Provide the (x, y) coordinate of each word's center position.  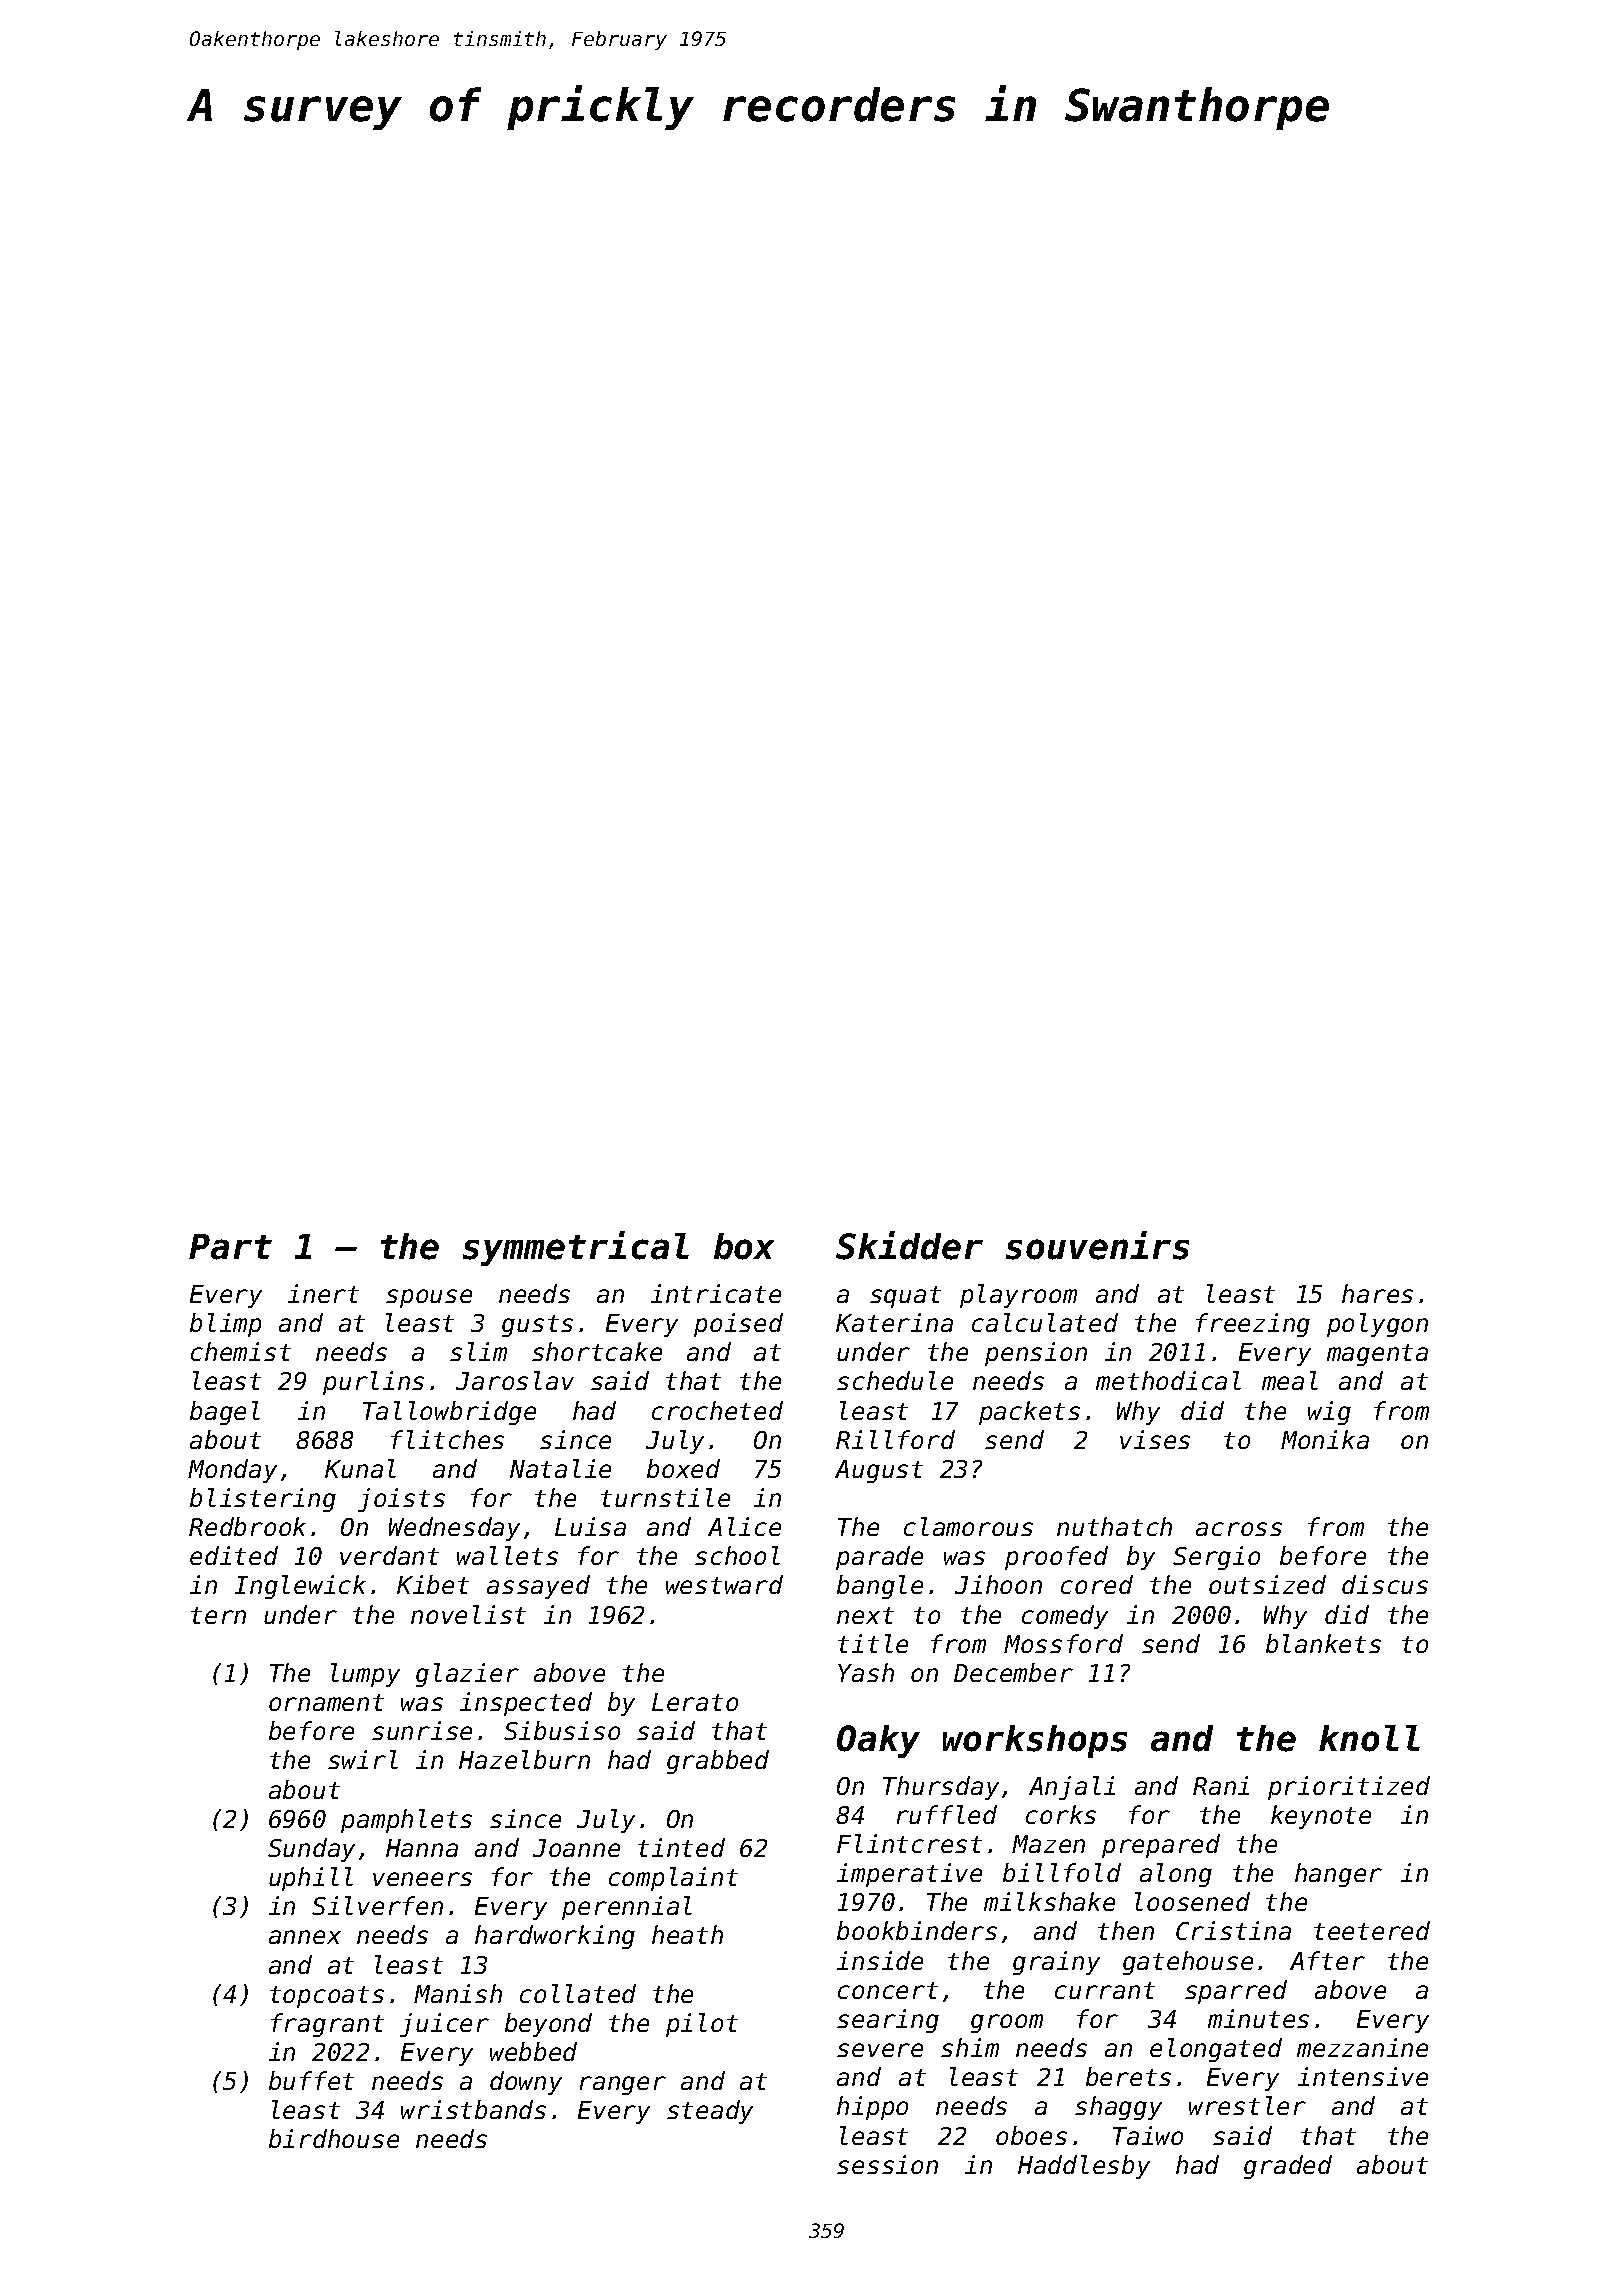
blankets (1323, 1643)
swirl (363, 1759)
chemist (241, 1351)
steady (710, 2112)
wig (1329, 1413)
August (879, 1471)
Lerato (695, 1702)
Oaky (878, 1741)
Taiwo (1148, 2135)
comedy (1065, 1617)
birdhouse (334, 2138)
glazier (467, 1675)
